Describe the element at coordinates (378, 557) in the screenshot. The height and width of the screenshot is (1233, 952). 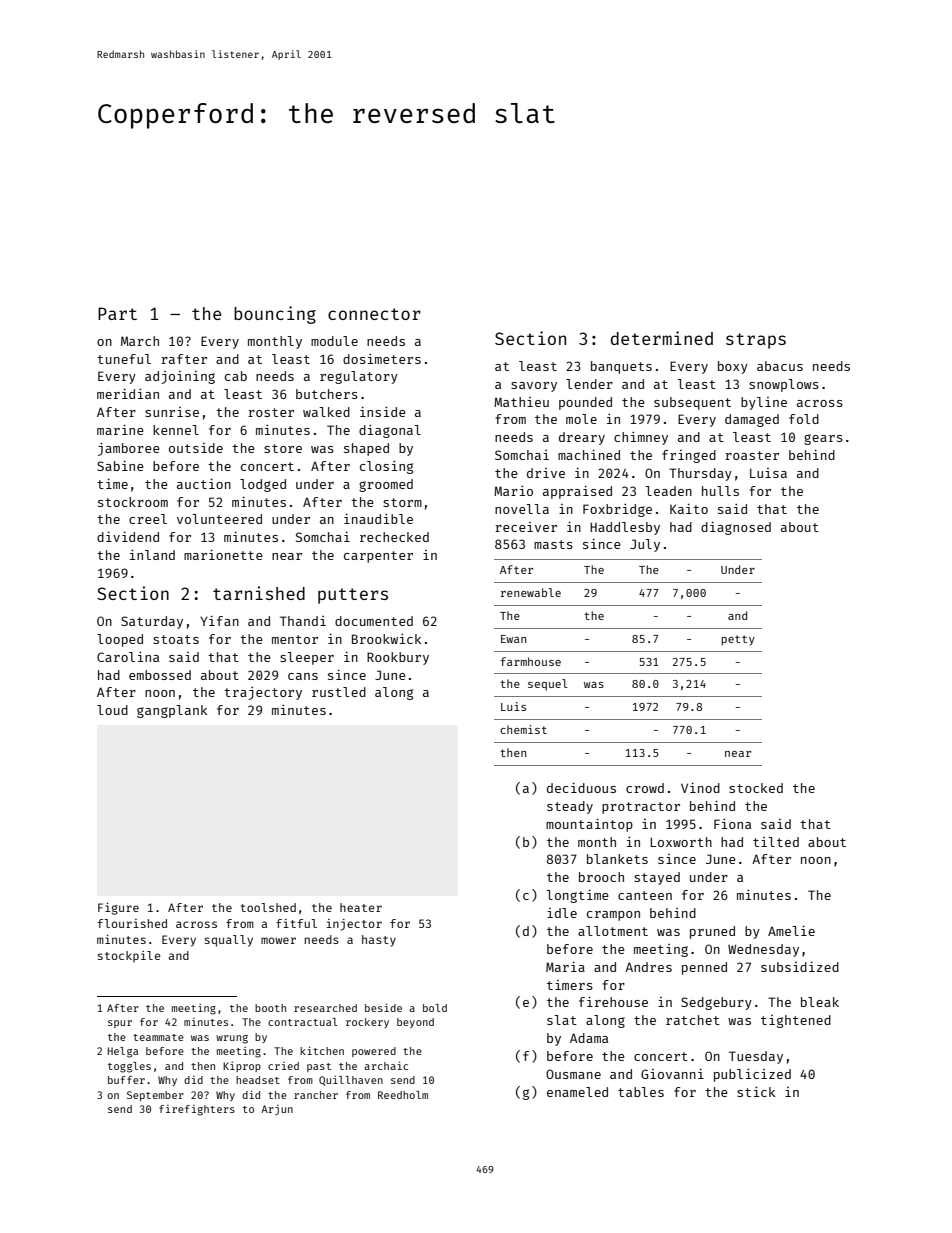
I see `carpenter` at that location.
